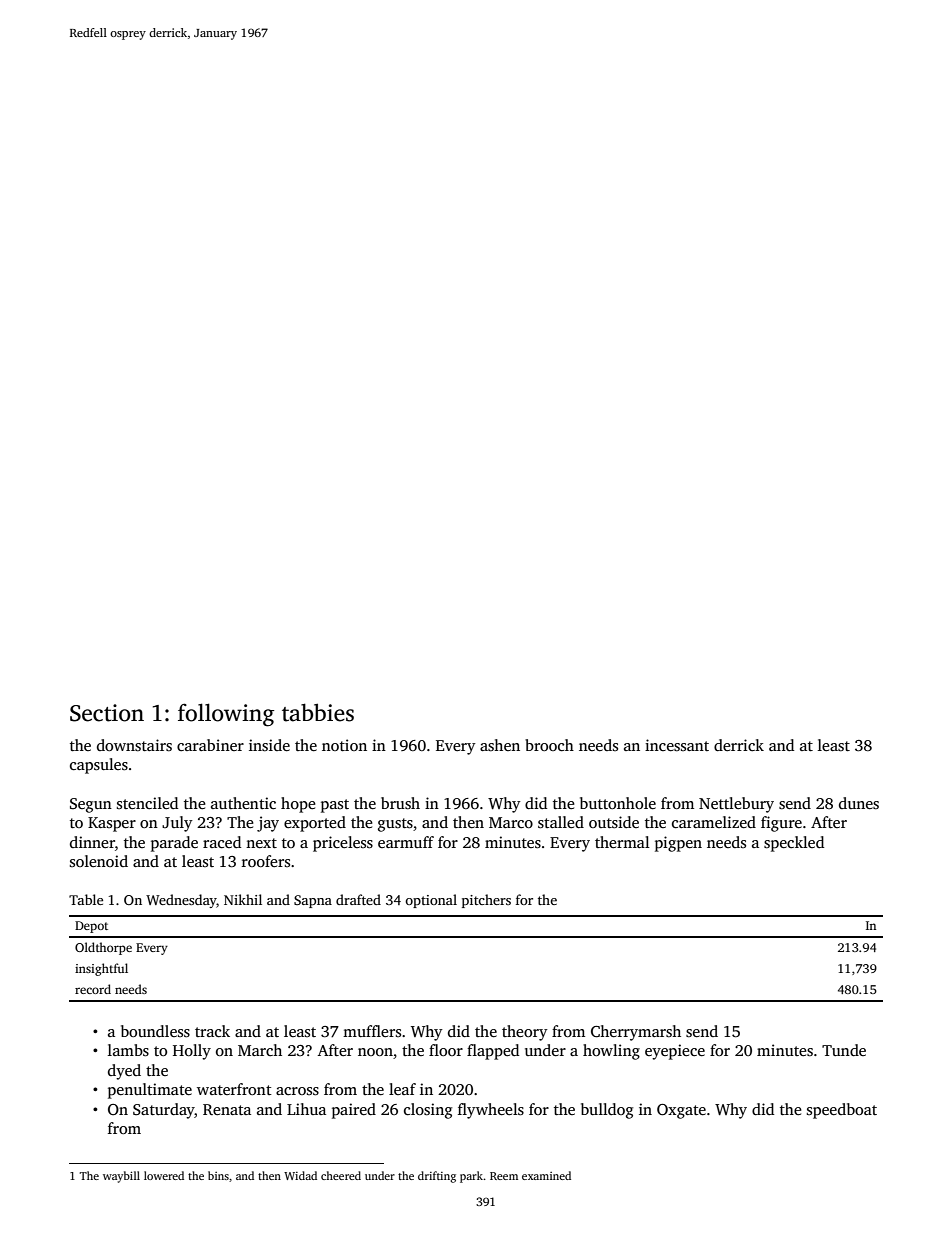 This page has height=1233, width=952. I want to click on brush, so click(400, 803).
